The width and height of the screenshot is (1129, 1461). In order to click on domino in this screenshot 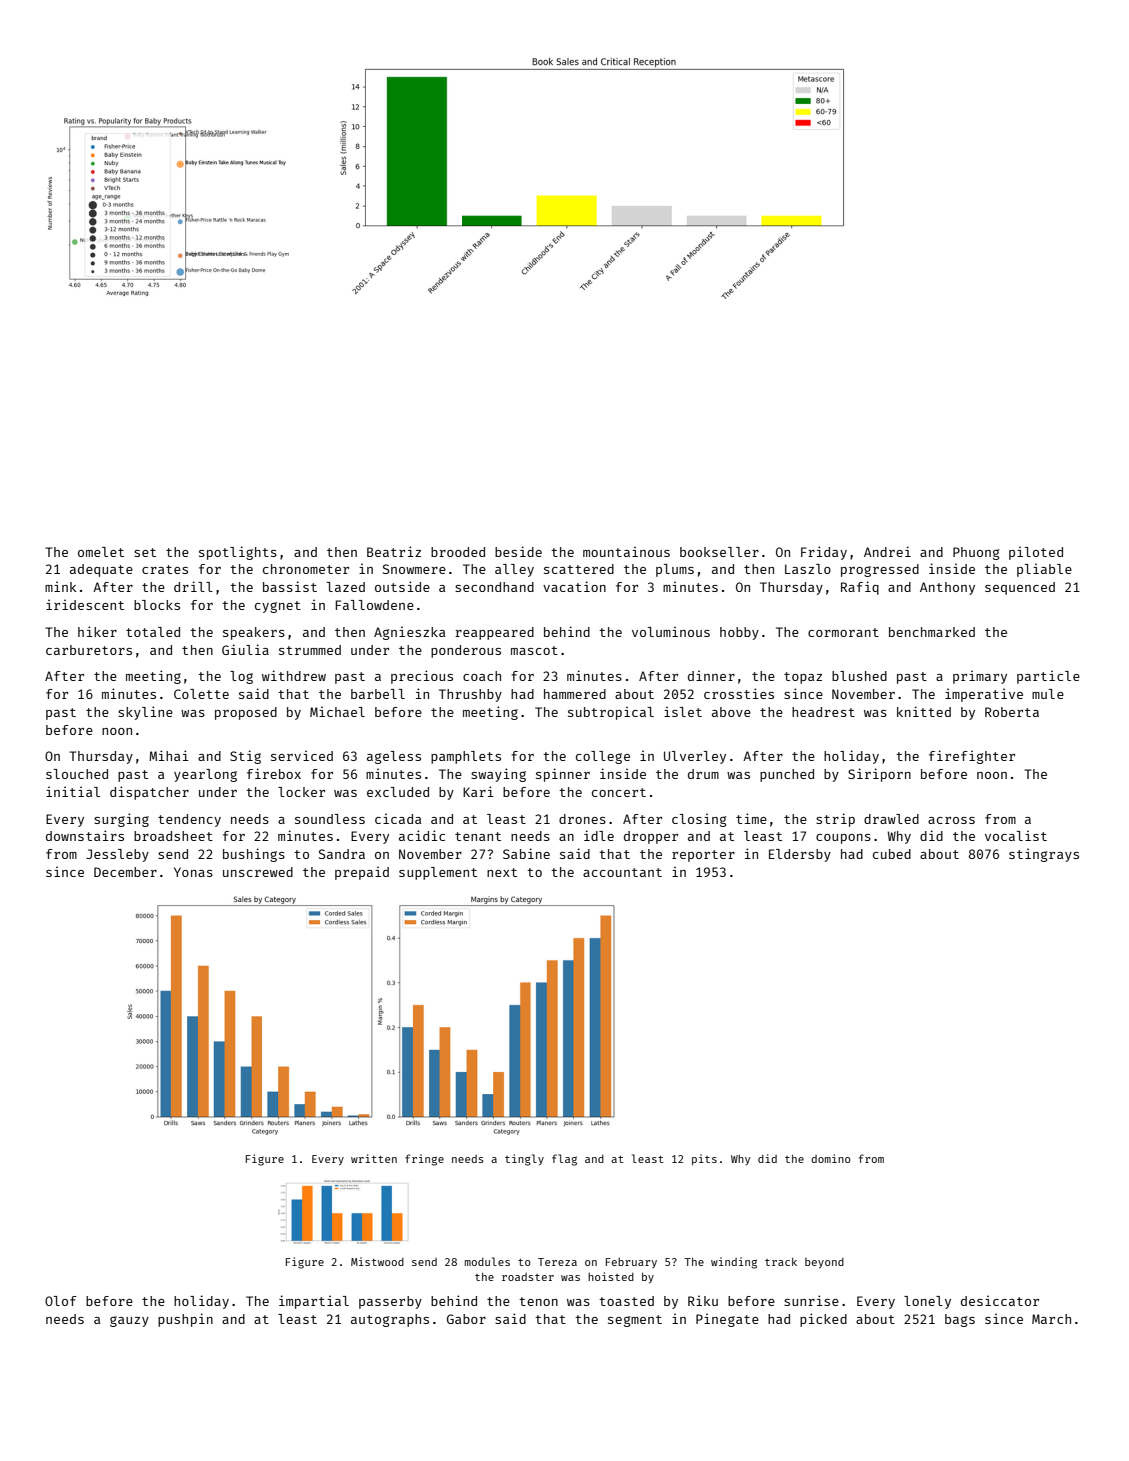, I will do `click(831, 1158)`.
